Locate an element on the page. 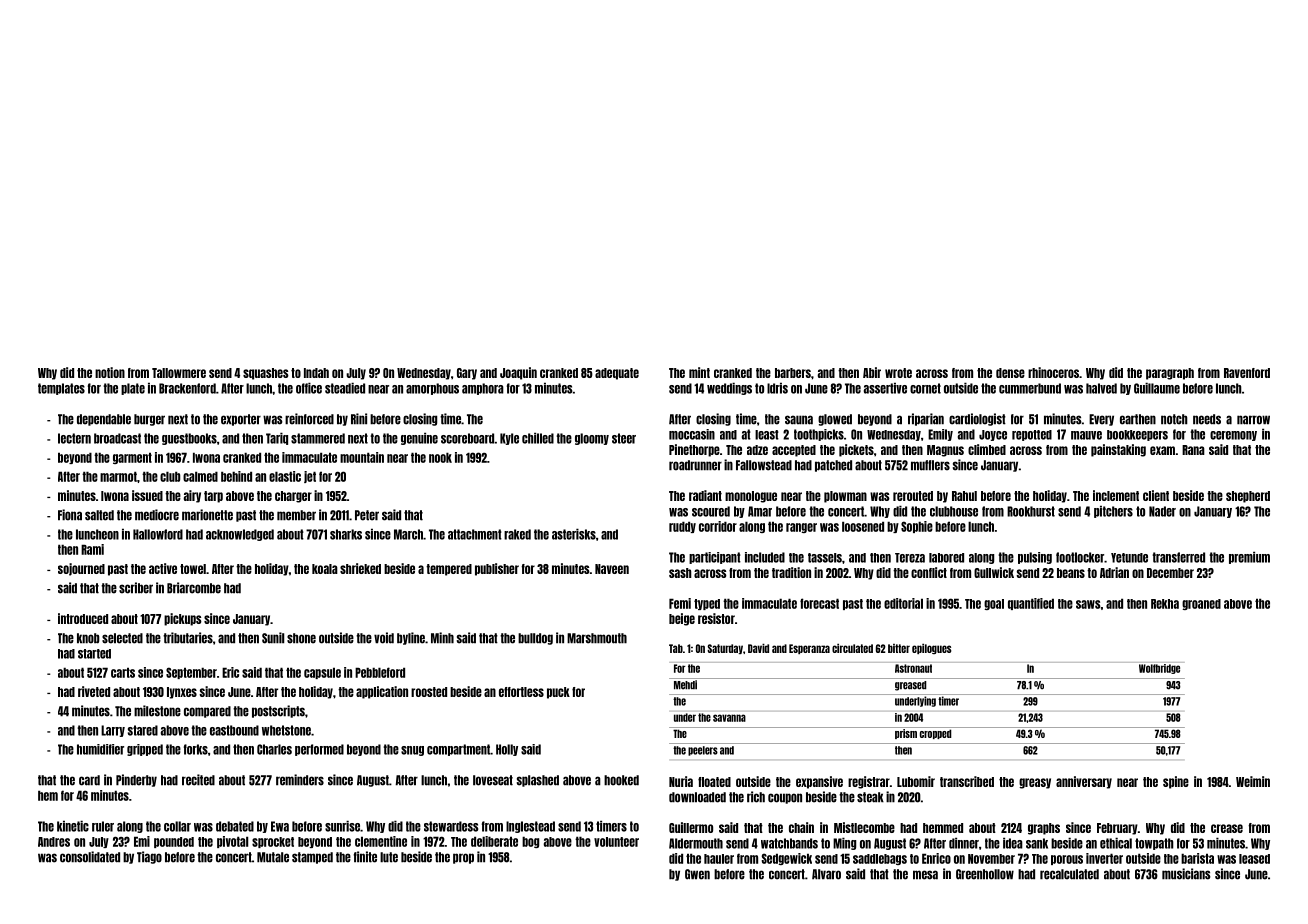 The height and width of the page is (924, 1308). jet is located at coordinates (310, 477).
